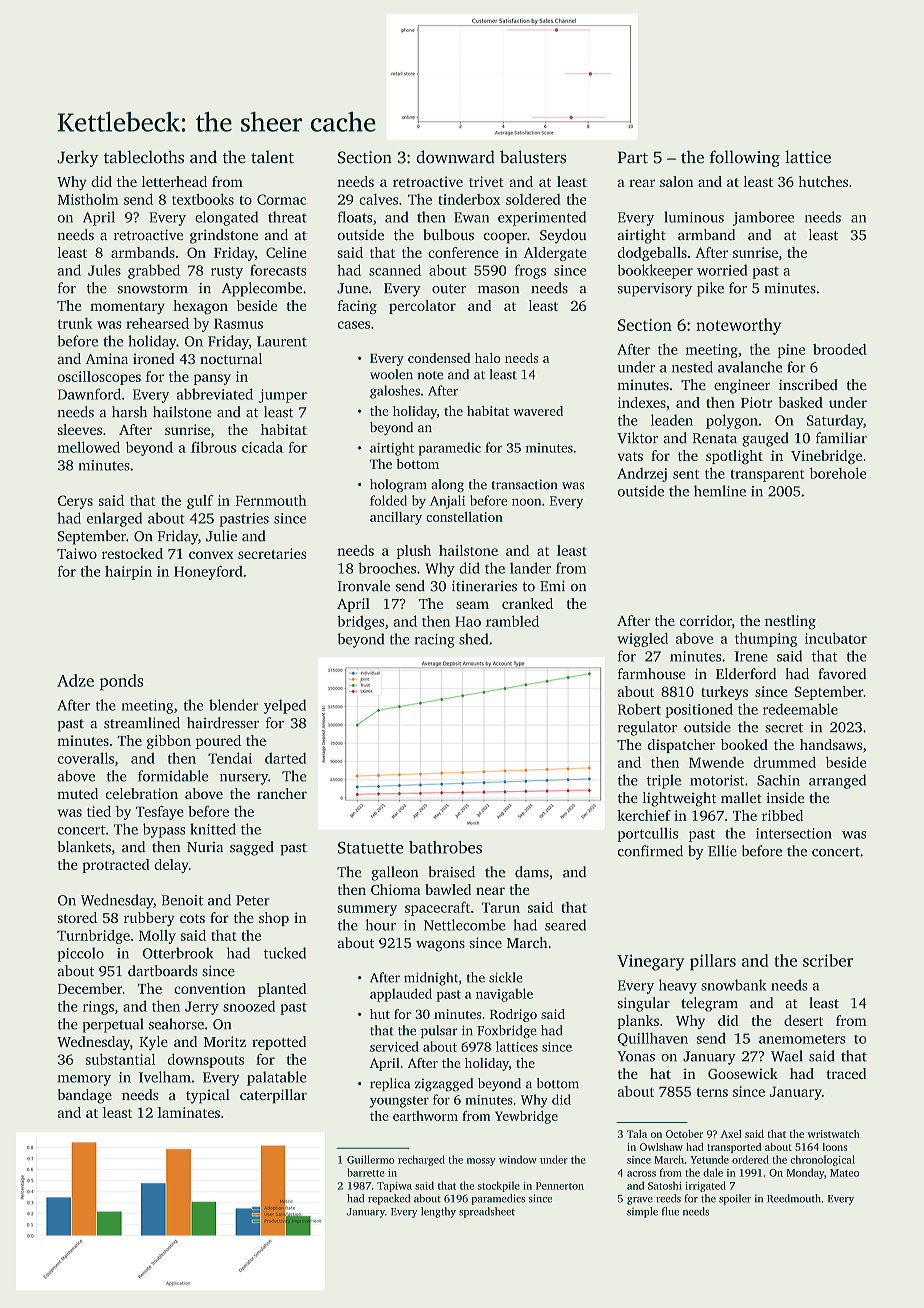 The width and height of the image is (924, 1308). I want to click on Ellie, so click(722, 851).
